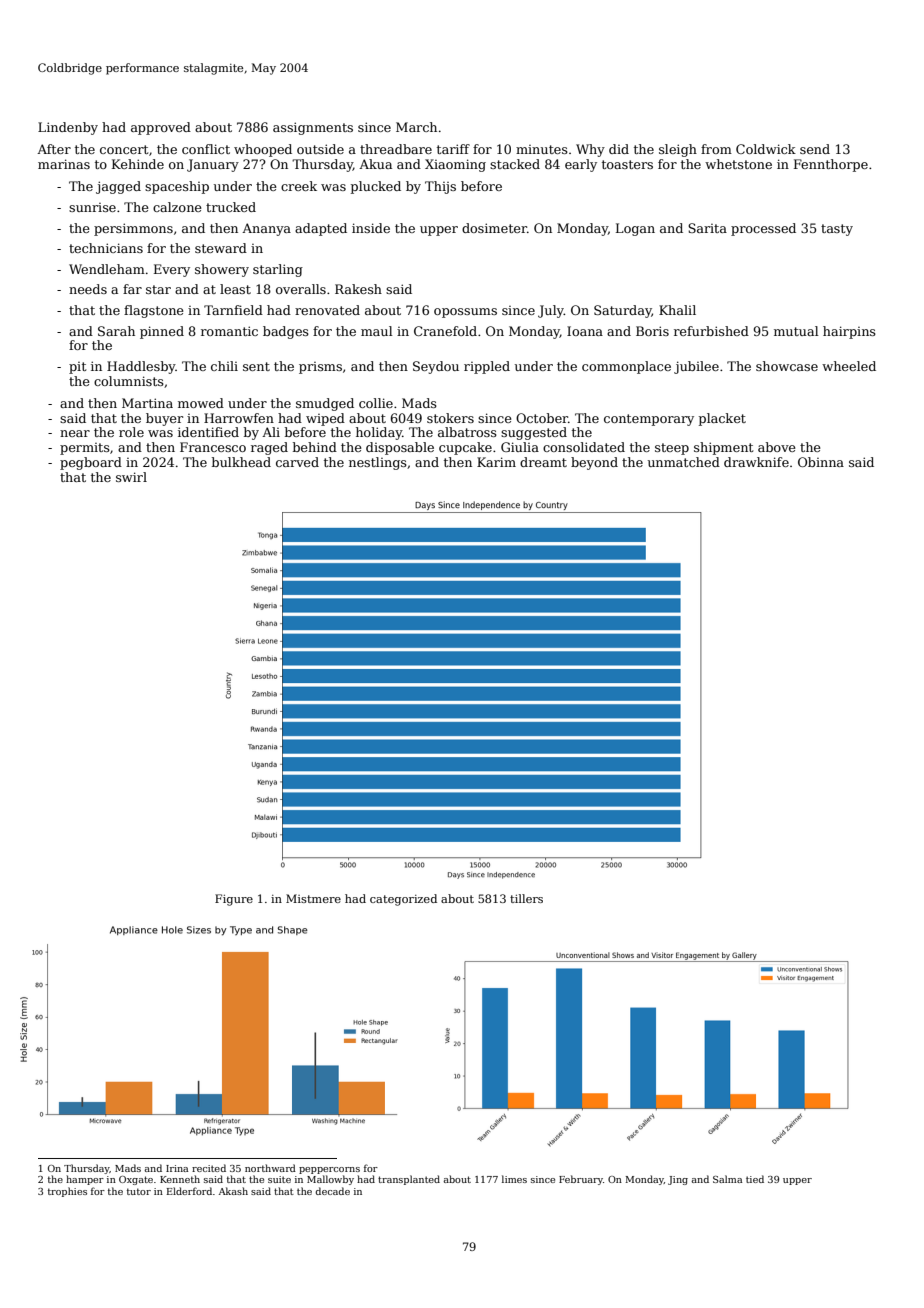  What do you see at coordinates (131, 477) in the screenshot?
I see `swirl` at bounding box center [131, 477].
